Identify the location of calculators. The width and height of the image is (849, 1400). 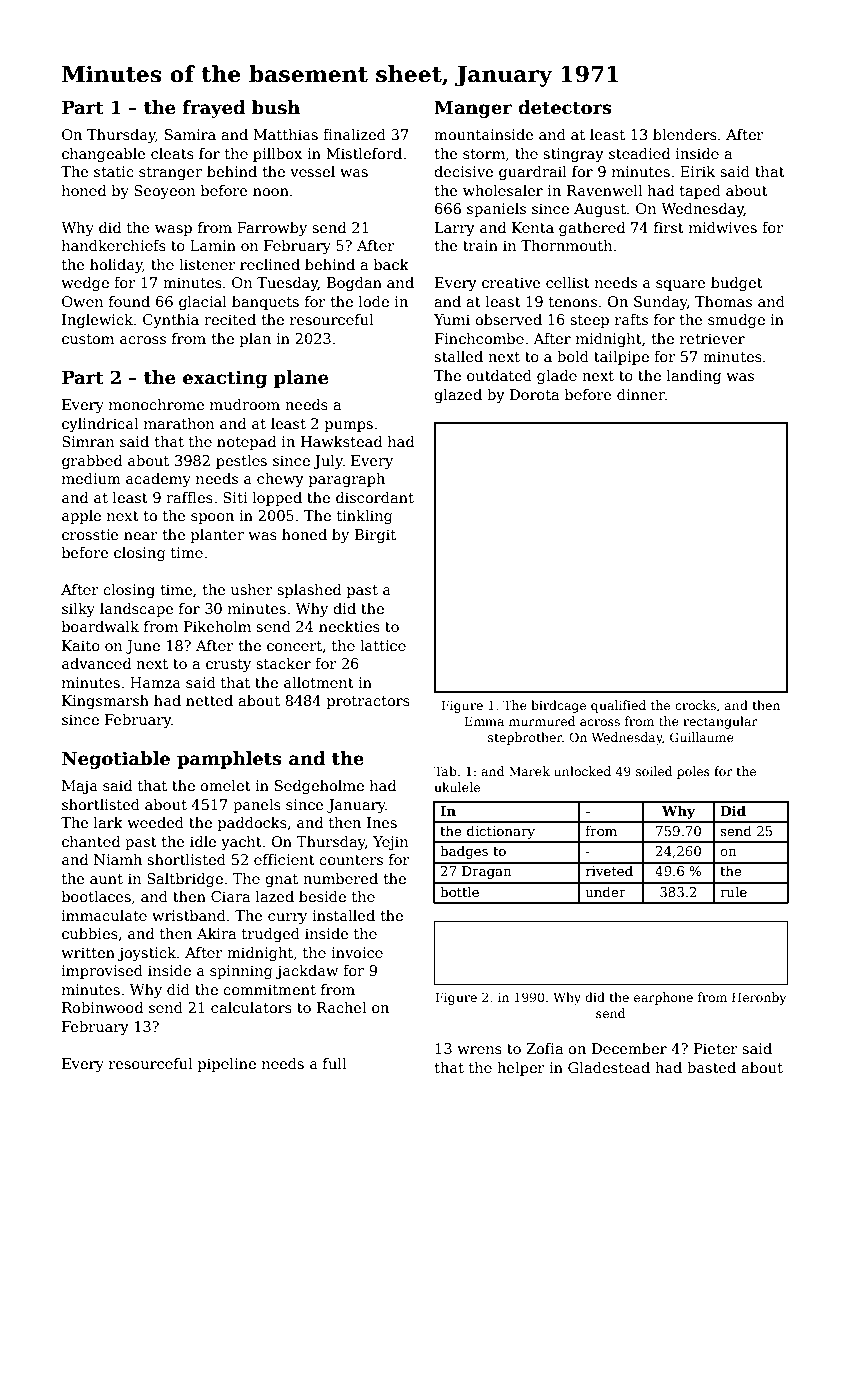
(251, 1007).
